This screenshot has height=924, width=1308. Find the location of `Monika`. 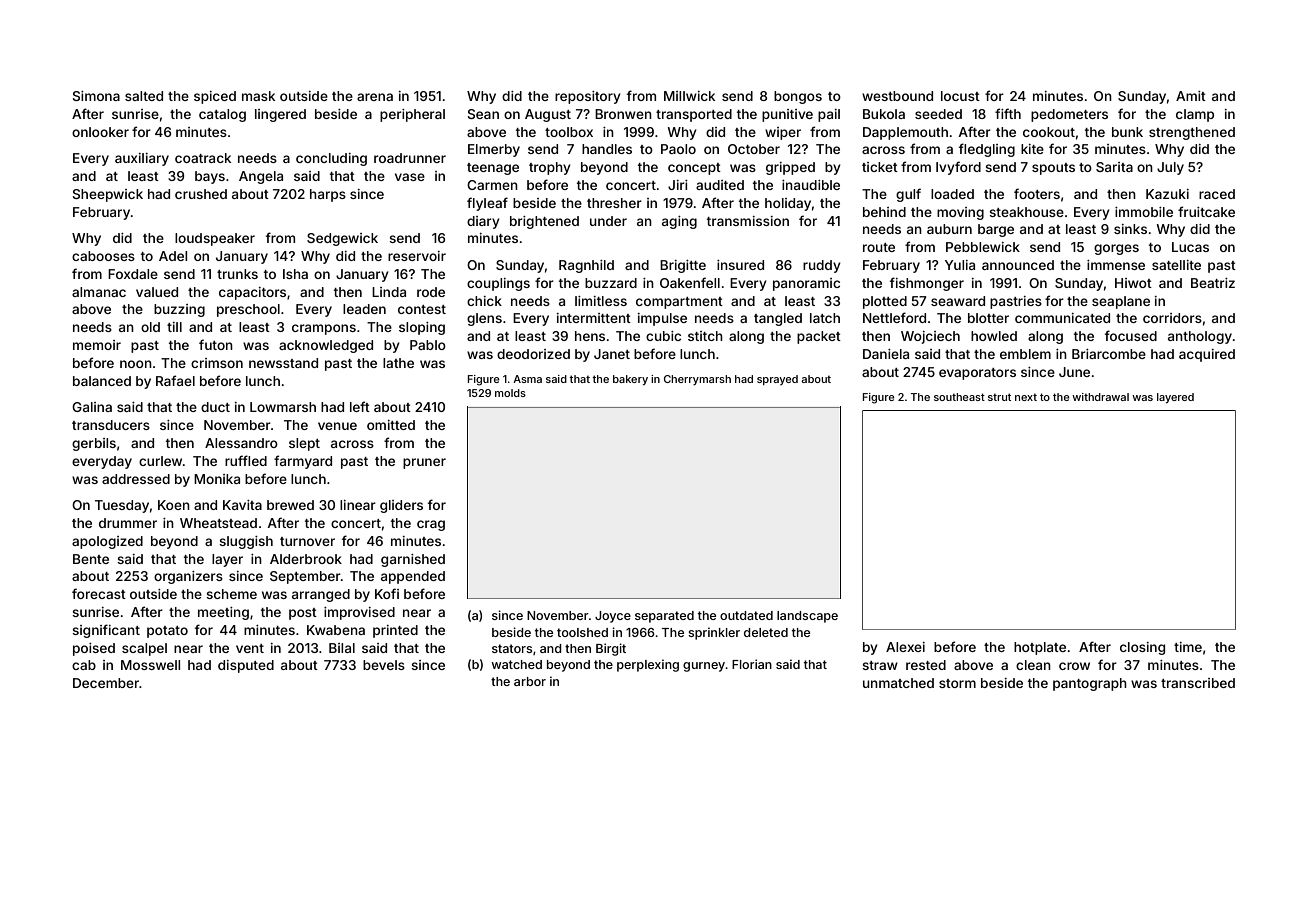

Monika is located at coordinates (217, 479).
